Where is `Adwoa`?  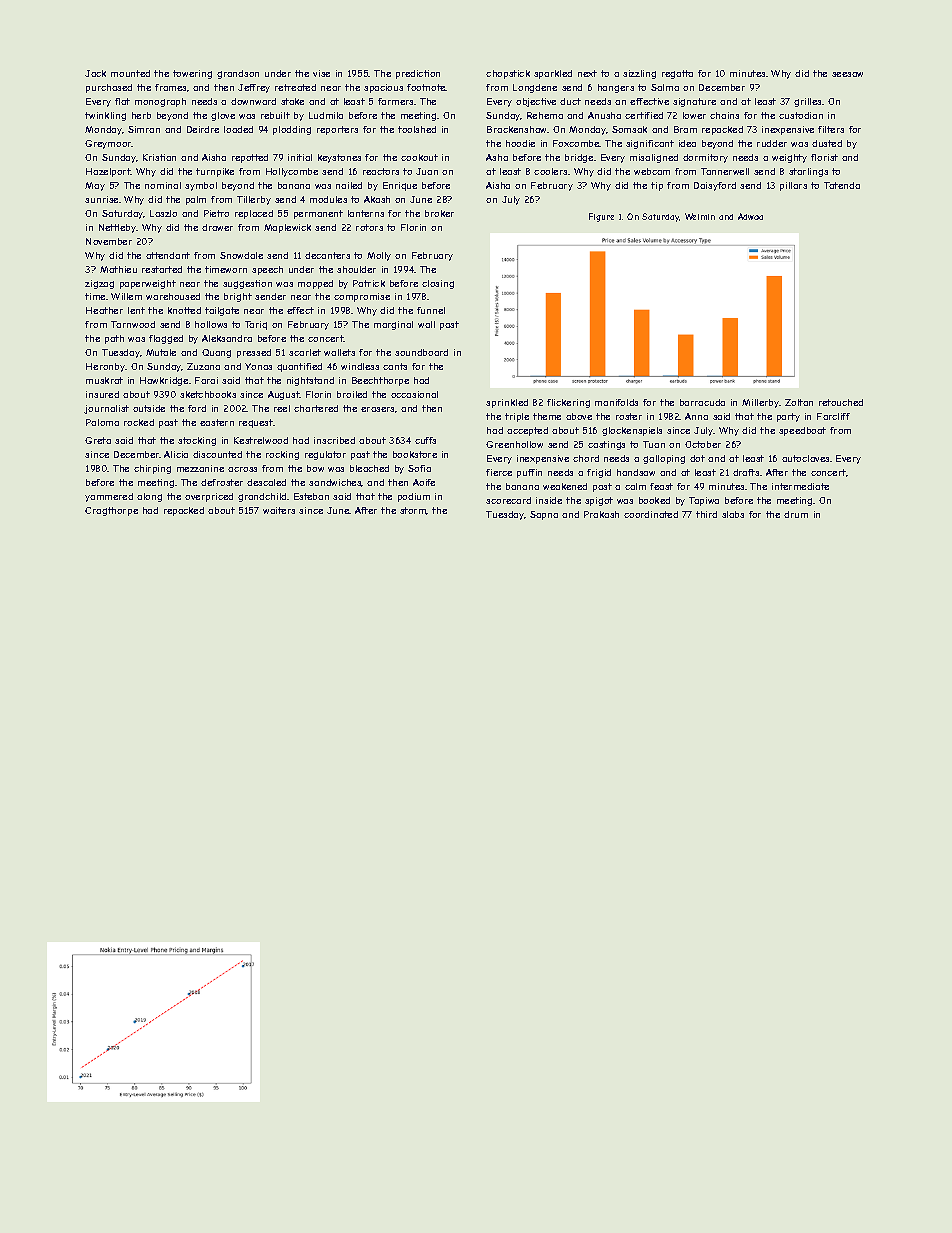 Adwoa is located at coordinates (750, 216).
